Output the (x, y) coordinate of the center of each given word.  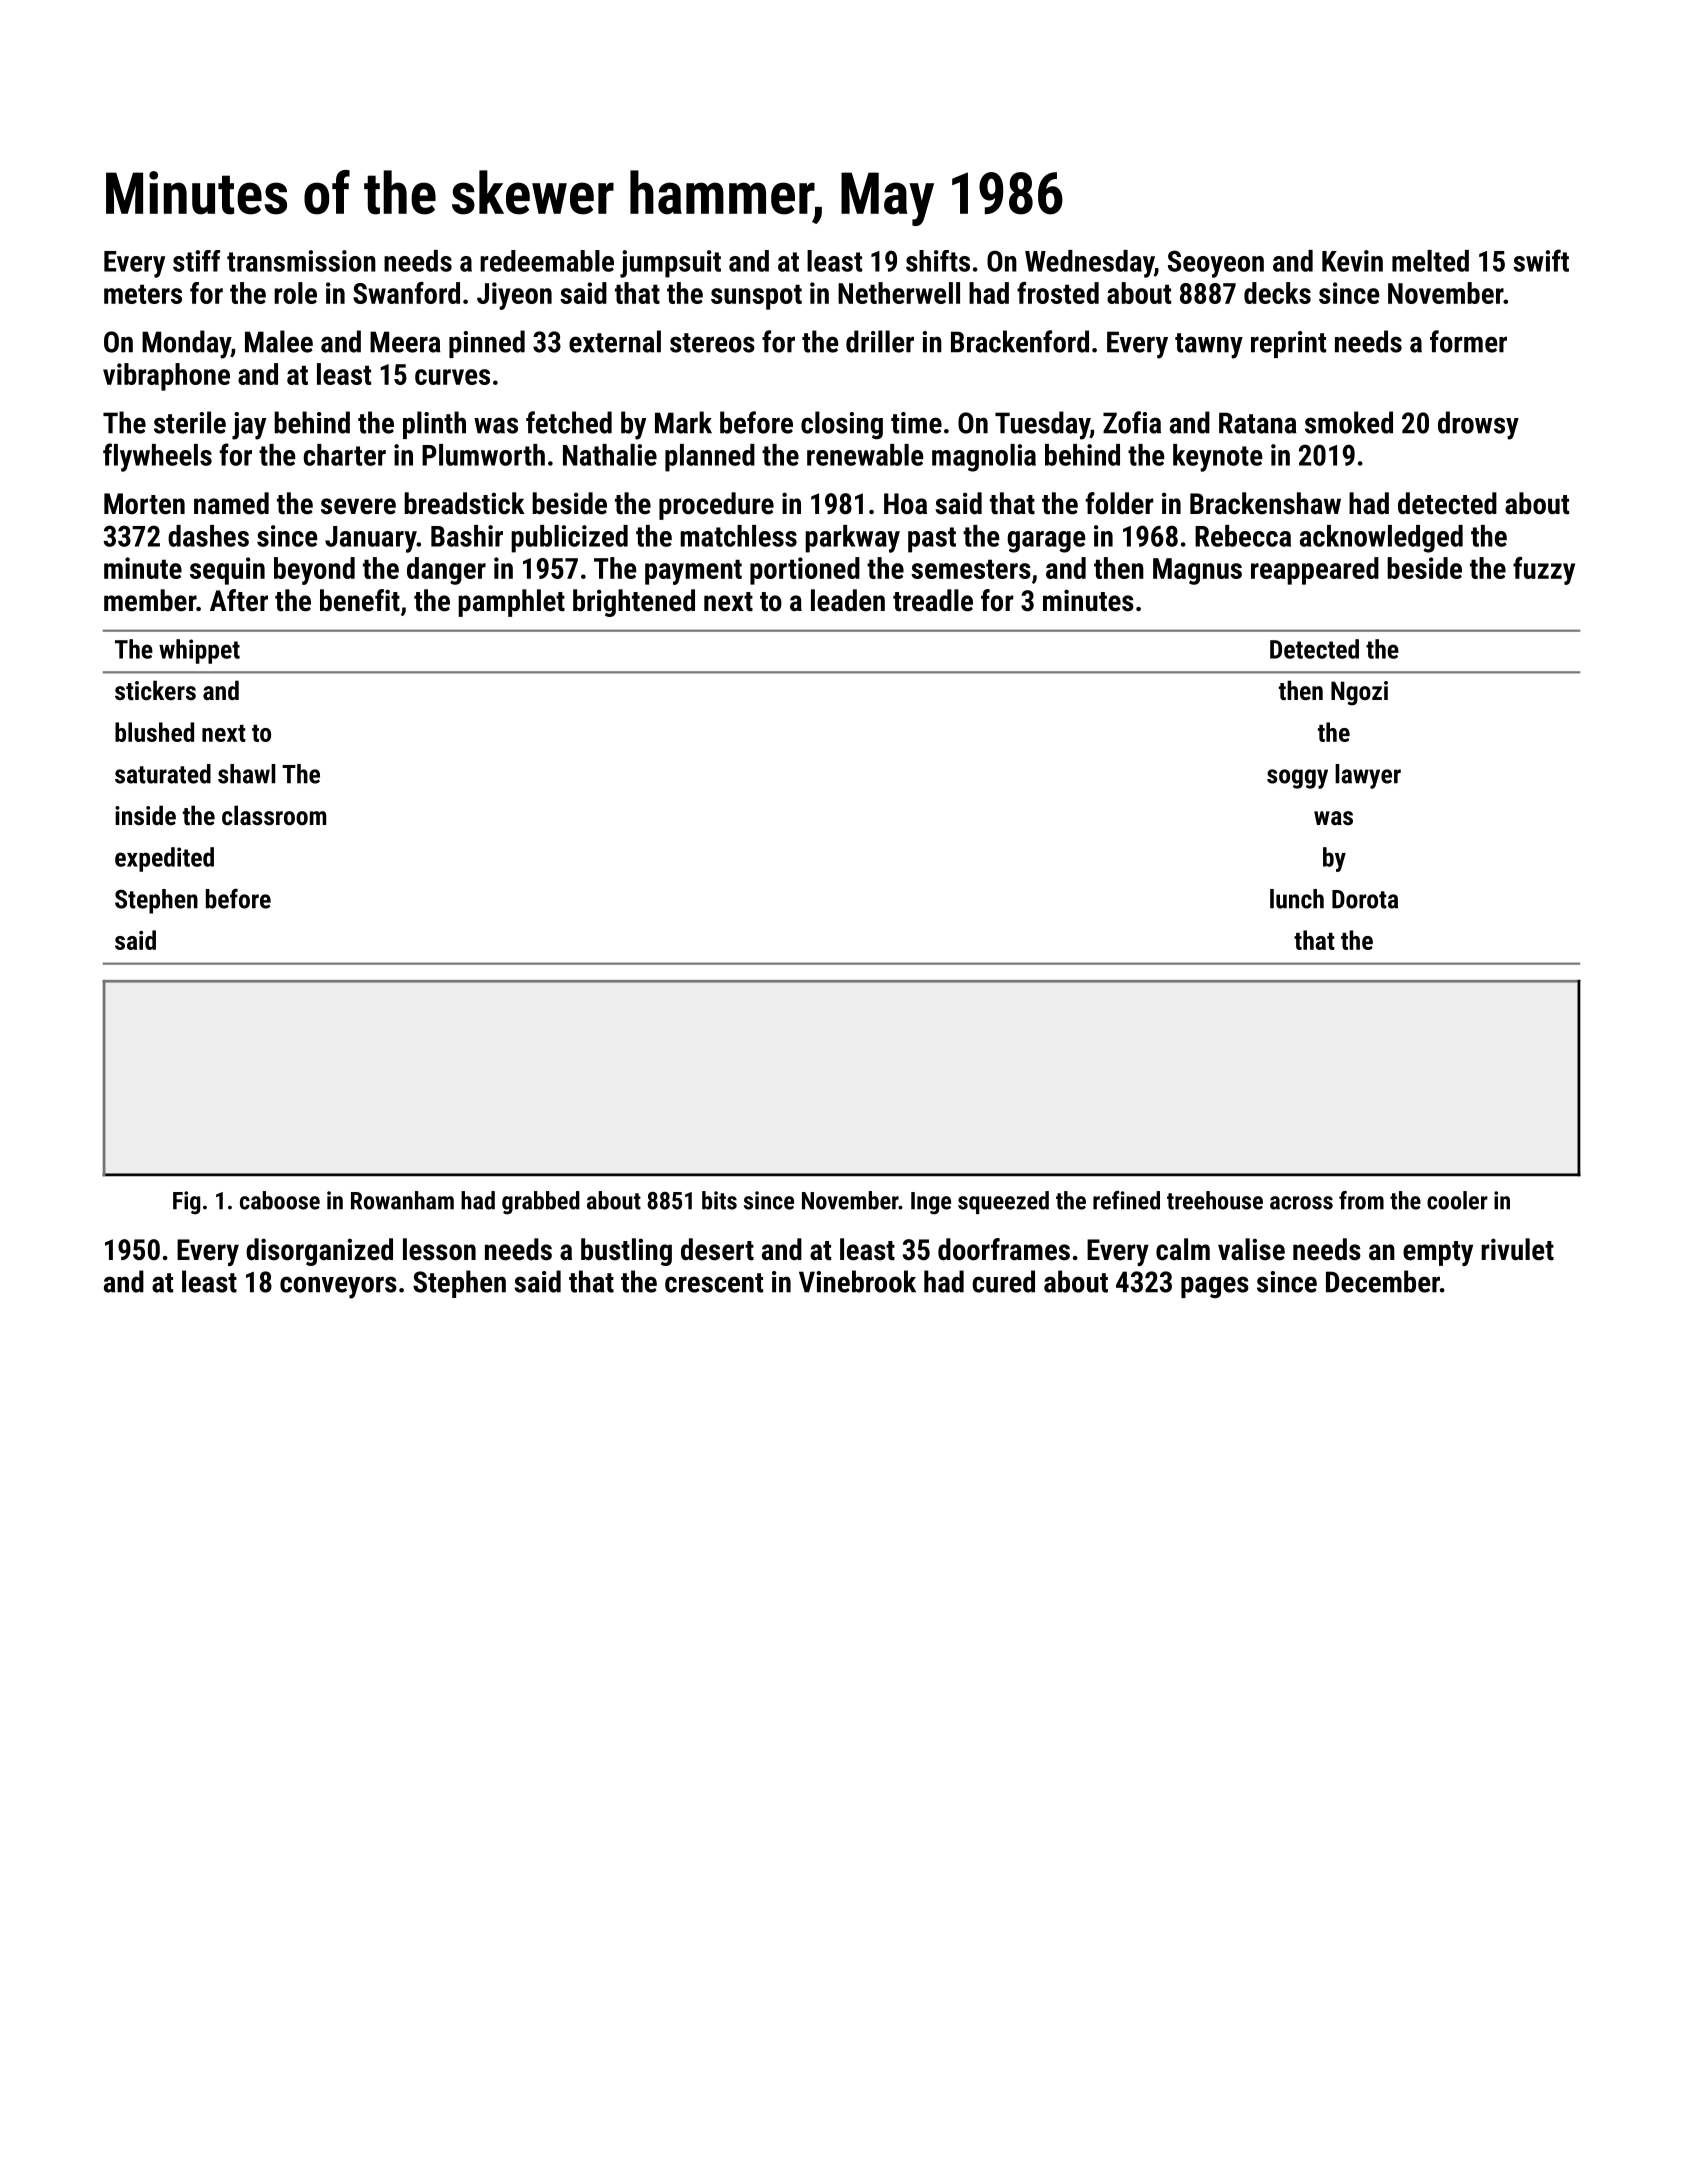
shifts (938, 261)
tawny (1209, 346)
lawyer (1368, 776)
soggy (1297, 779)
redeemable (547, 261)
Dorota (1365, 899)
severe (358, 506)
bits (719, 1200)
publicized (569, 539)
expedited (164, 859)
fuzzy (1544, 571)
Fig (186, 1203)
